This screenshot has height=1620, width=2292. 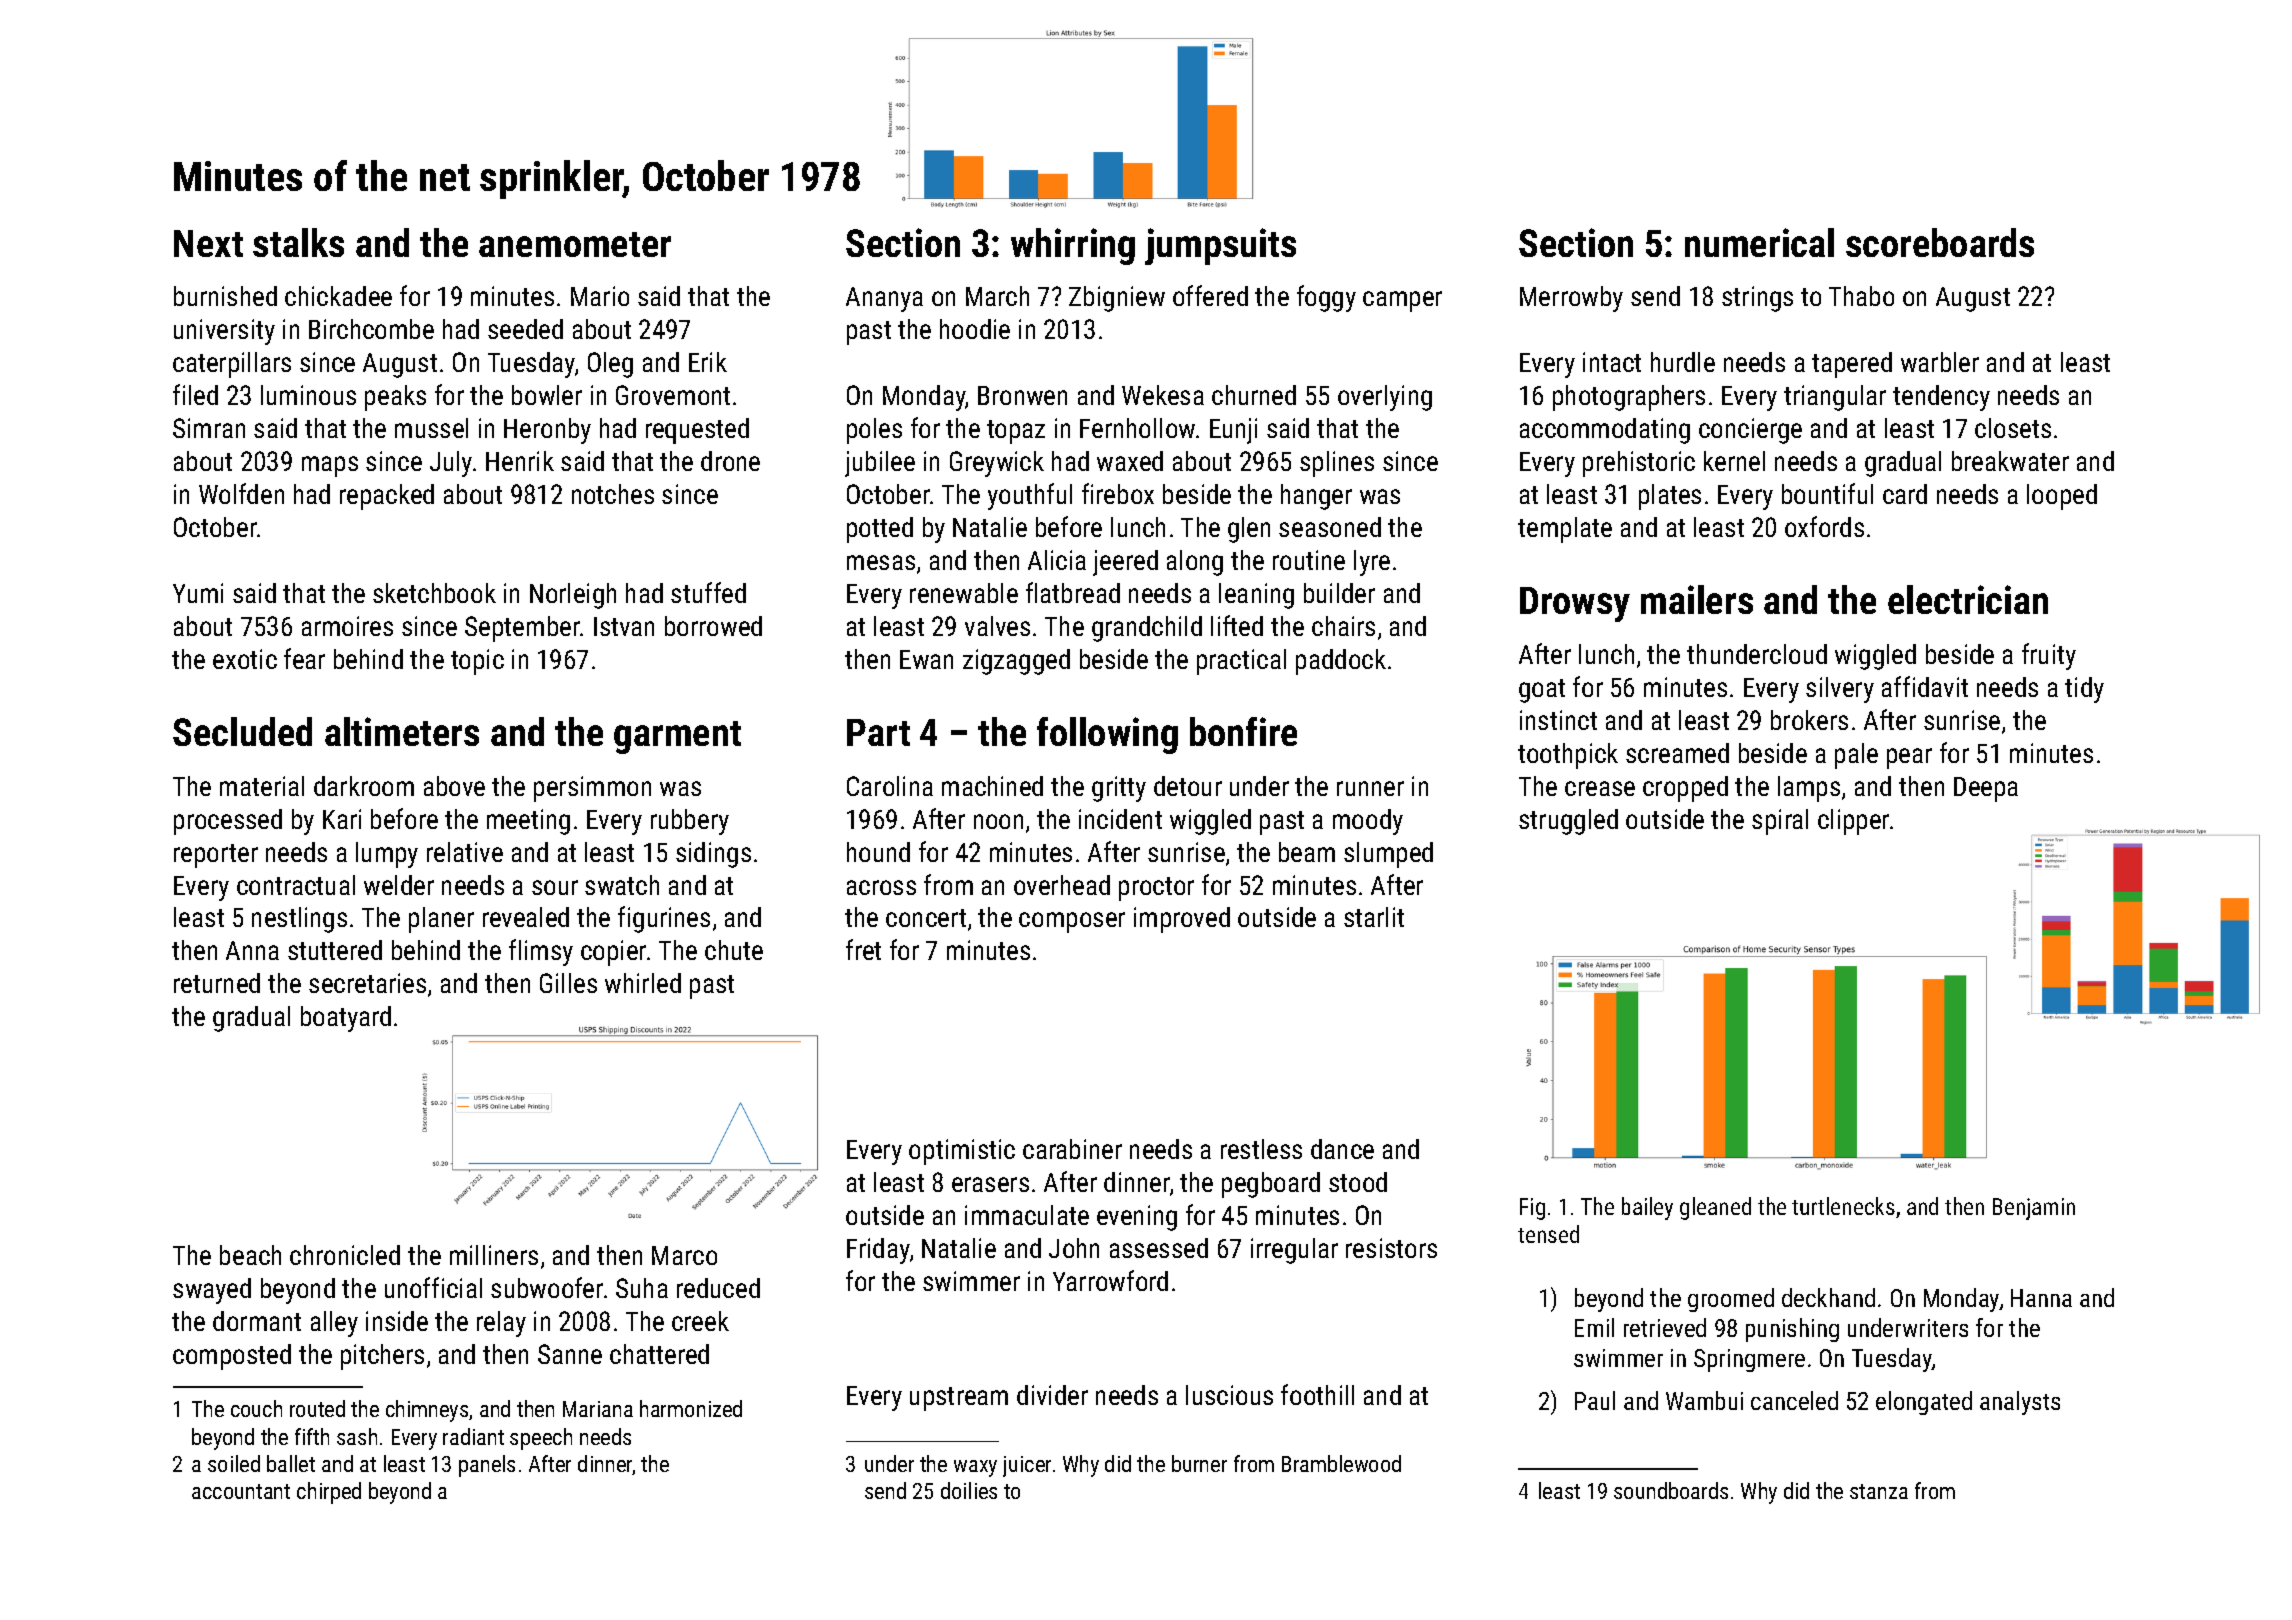 I want to click on starlit, so click(x=1374, y=917).
